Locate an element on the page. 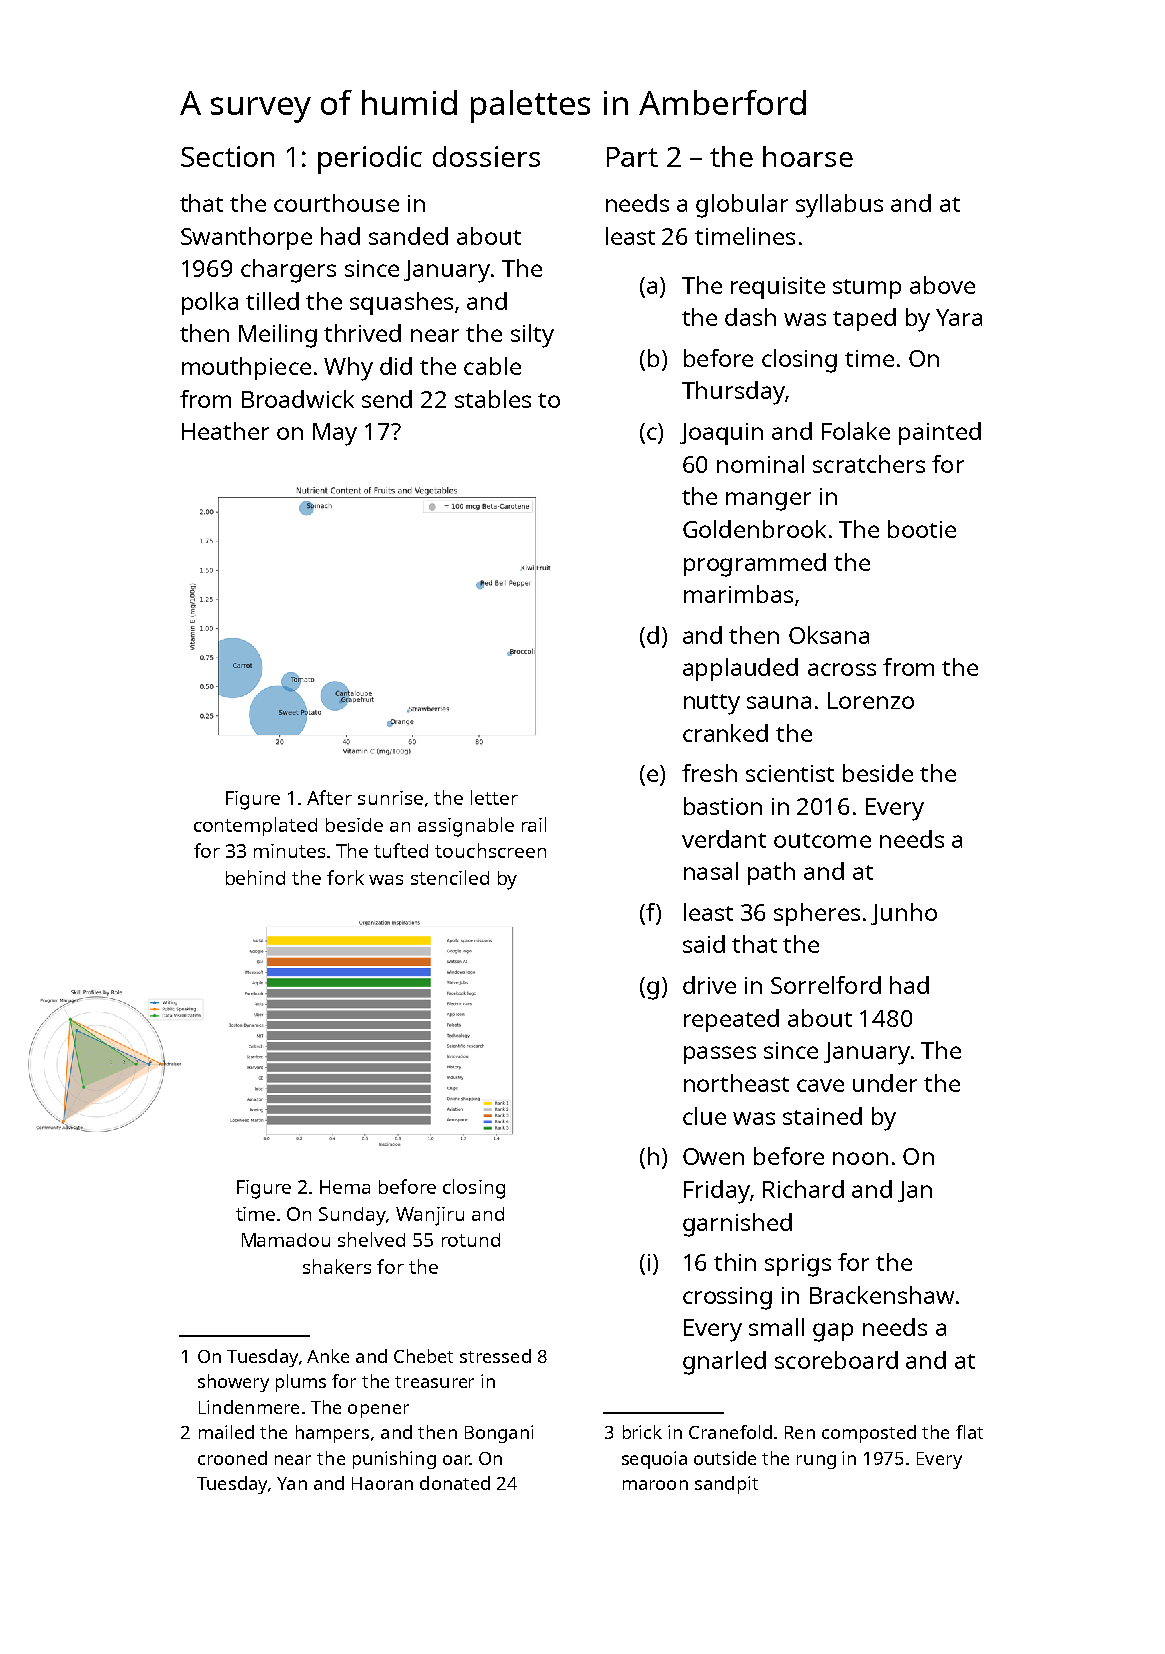  Heather is located at coordinates (225, 431).
